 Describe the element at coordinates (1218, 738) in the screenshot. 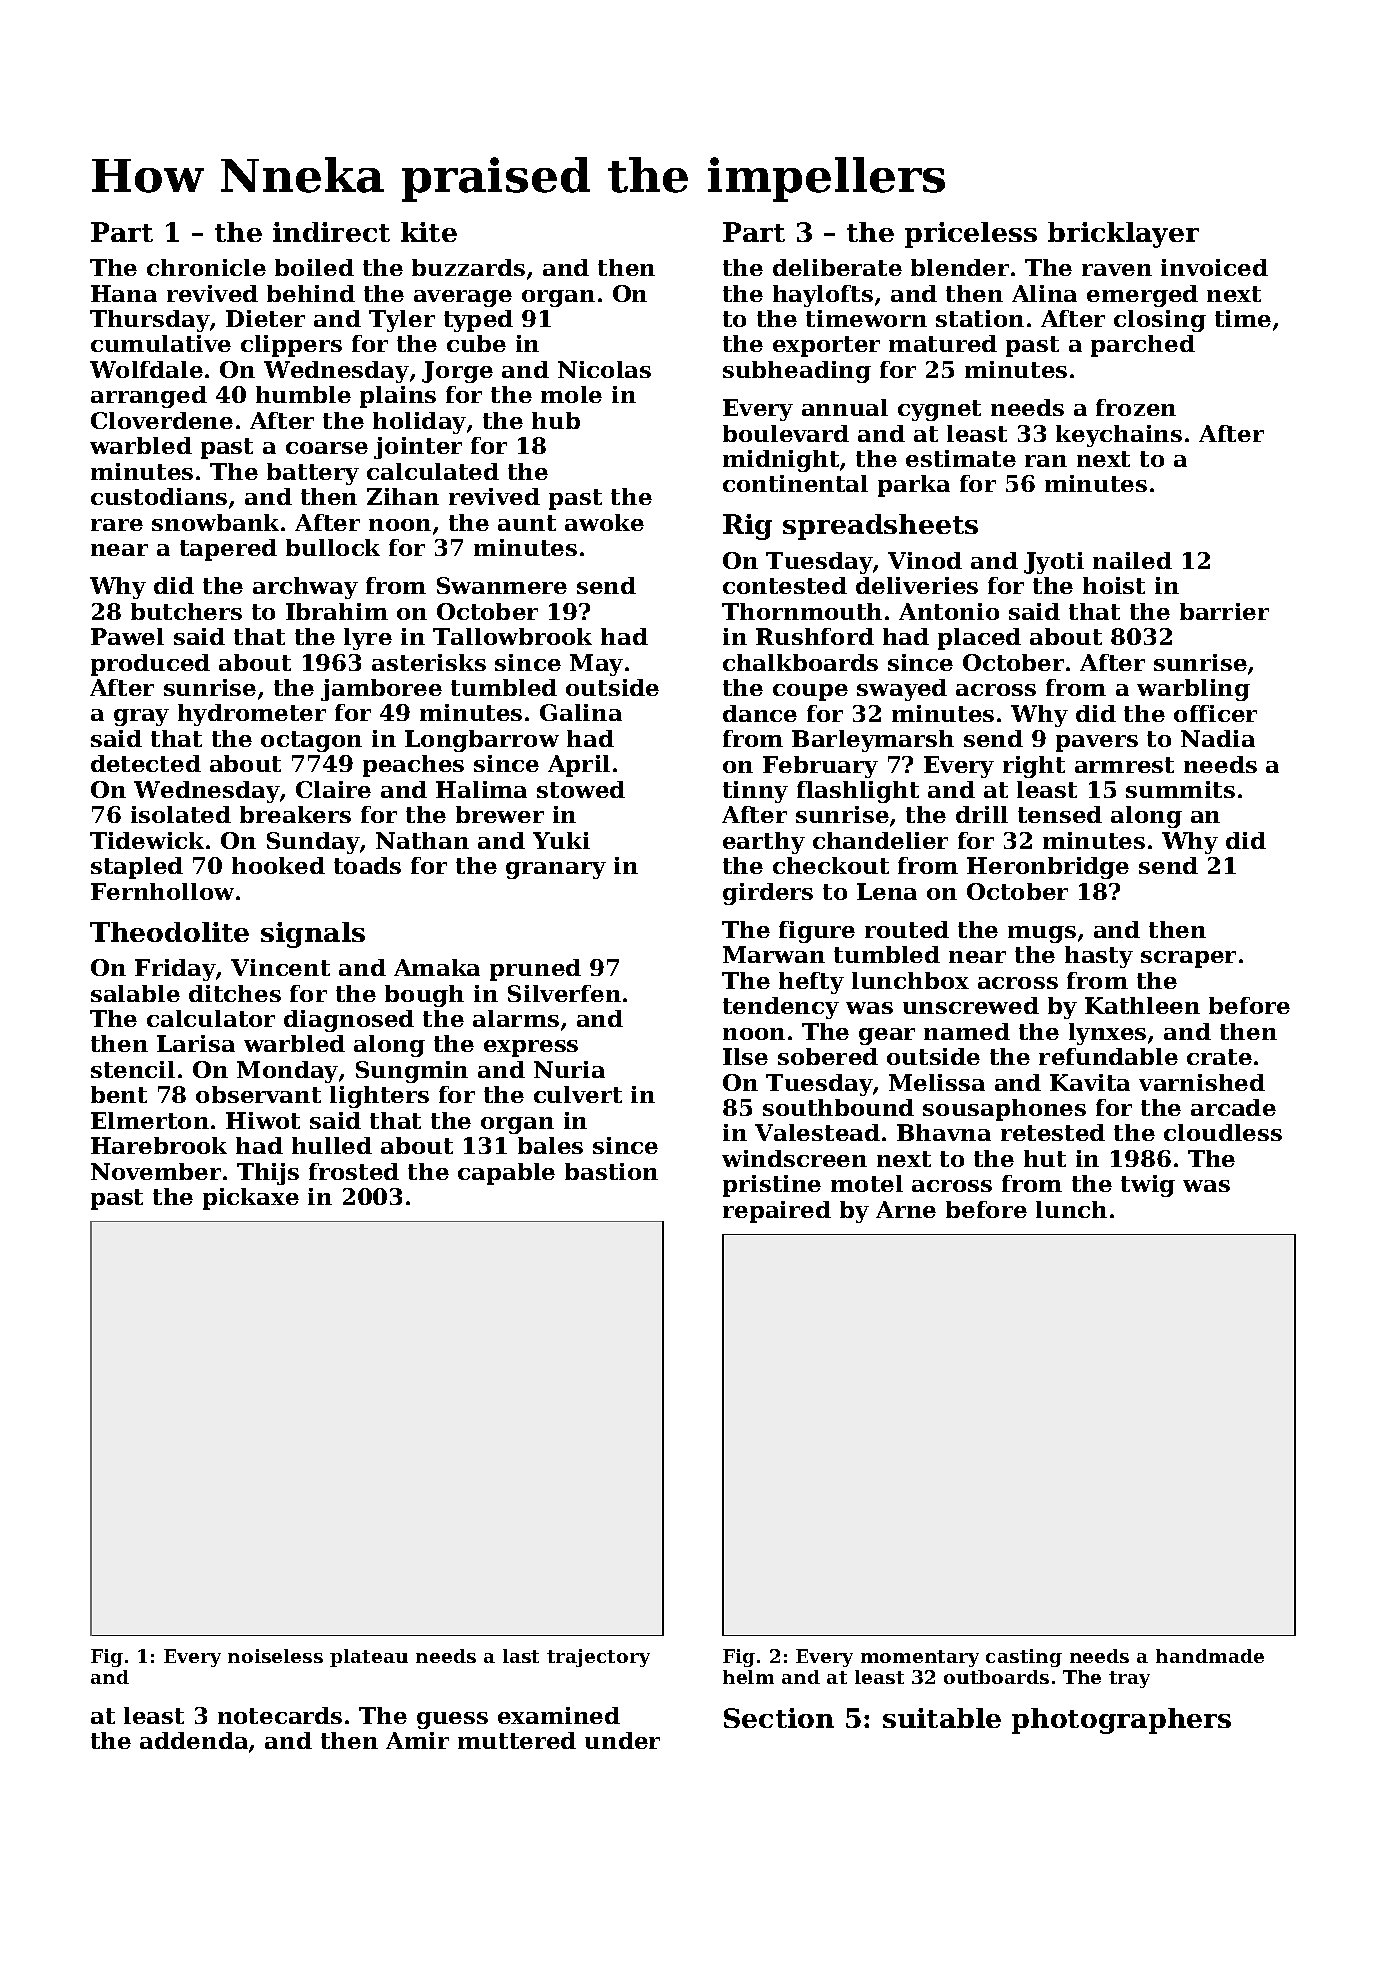

I see `Nadia` at that location.
